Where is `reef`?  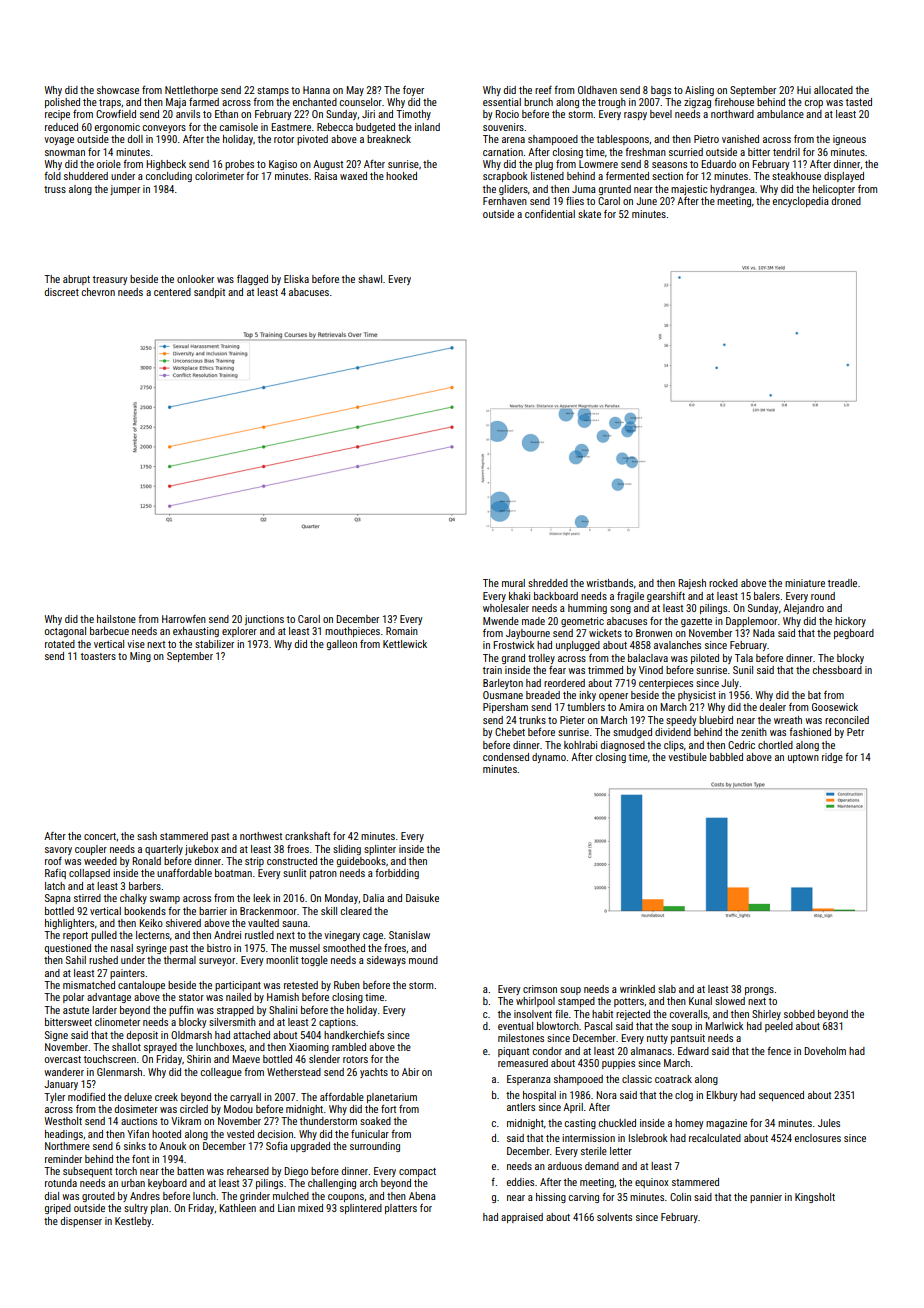
reef is located at coordinates (543, 90).
